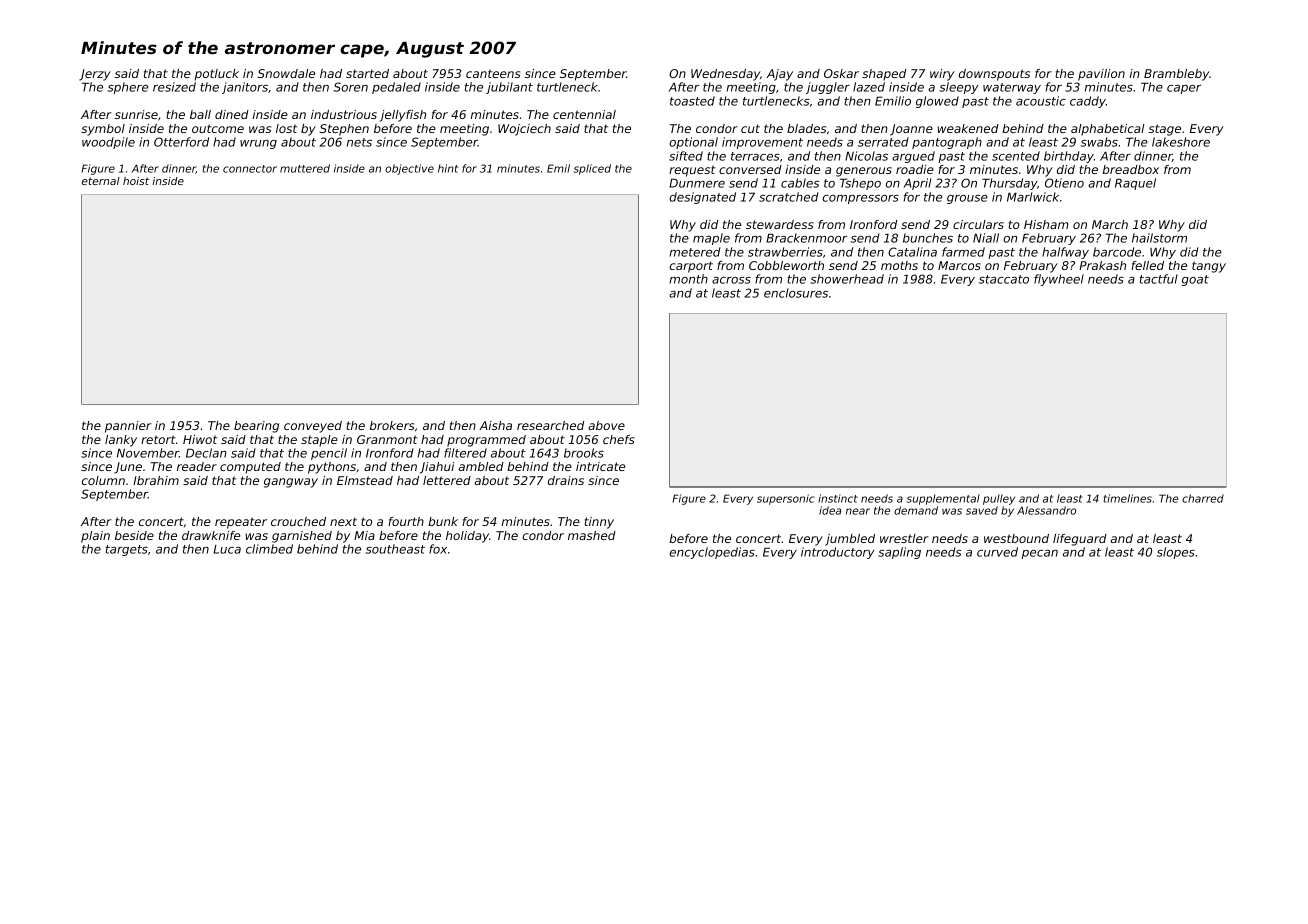 Image resolution: width=1308 pixels, height=924 pixels. I want to click on objective, so click(409, 169).
